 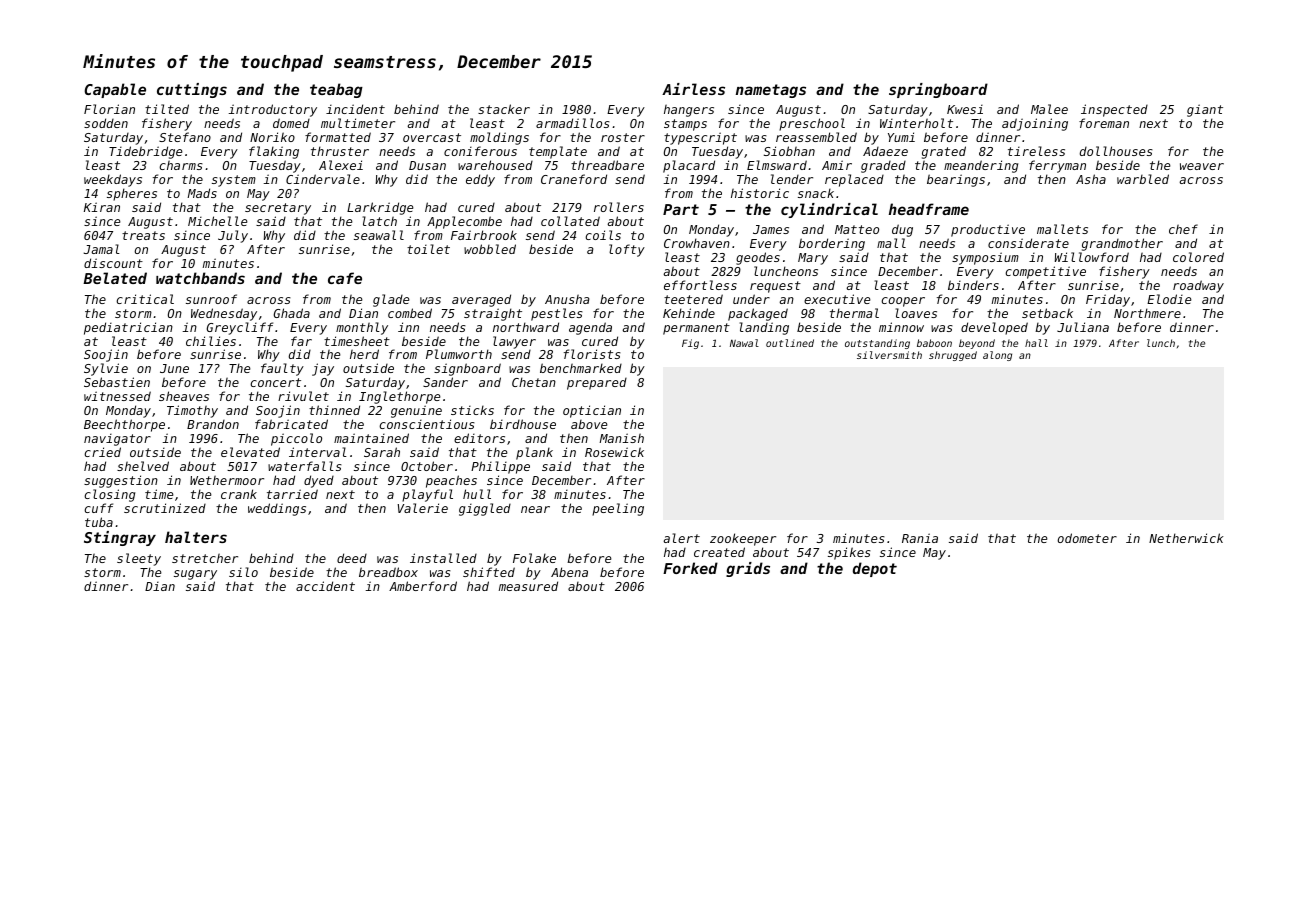 What do you see at coordinates (589, 424) in the screenshot?
I see `above` at bounding box center [589, 424].
